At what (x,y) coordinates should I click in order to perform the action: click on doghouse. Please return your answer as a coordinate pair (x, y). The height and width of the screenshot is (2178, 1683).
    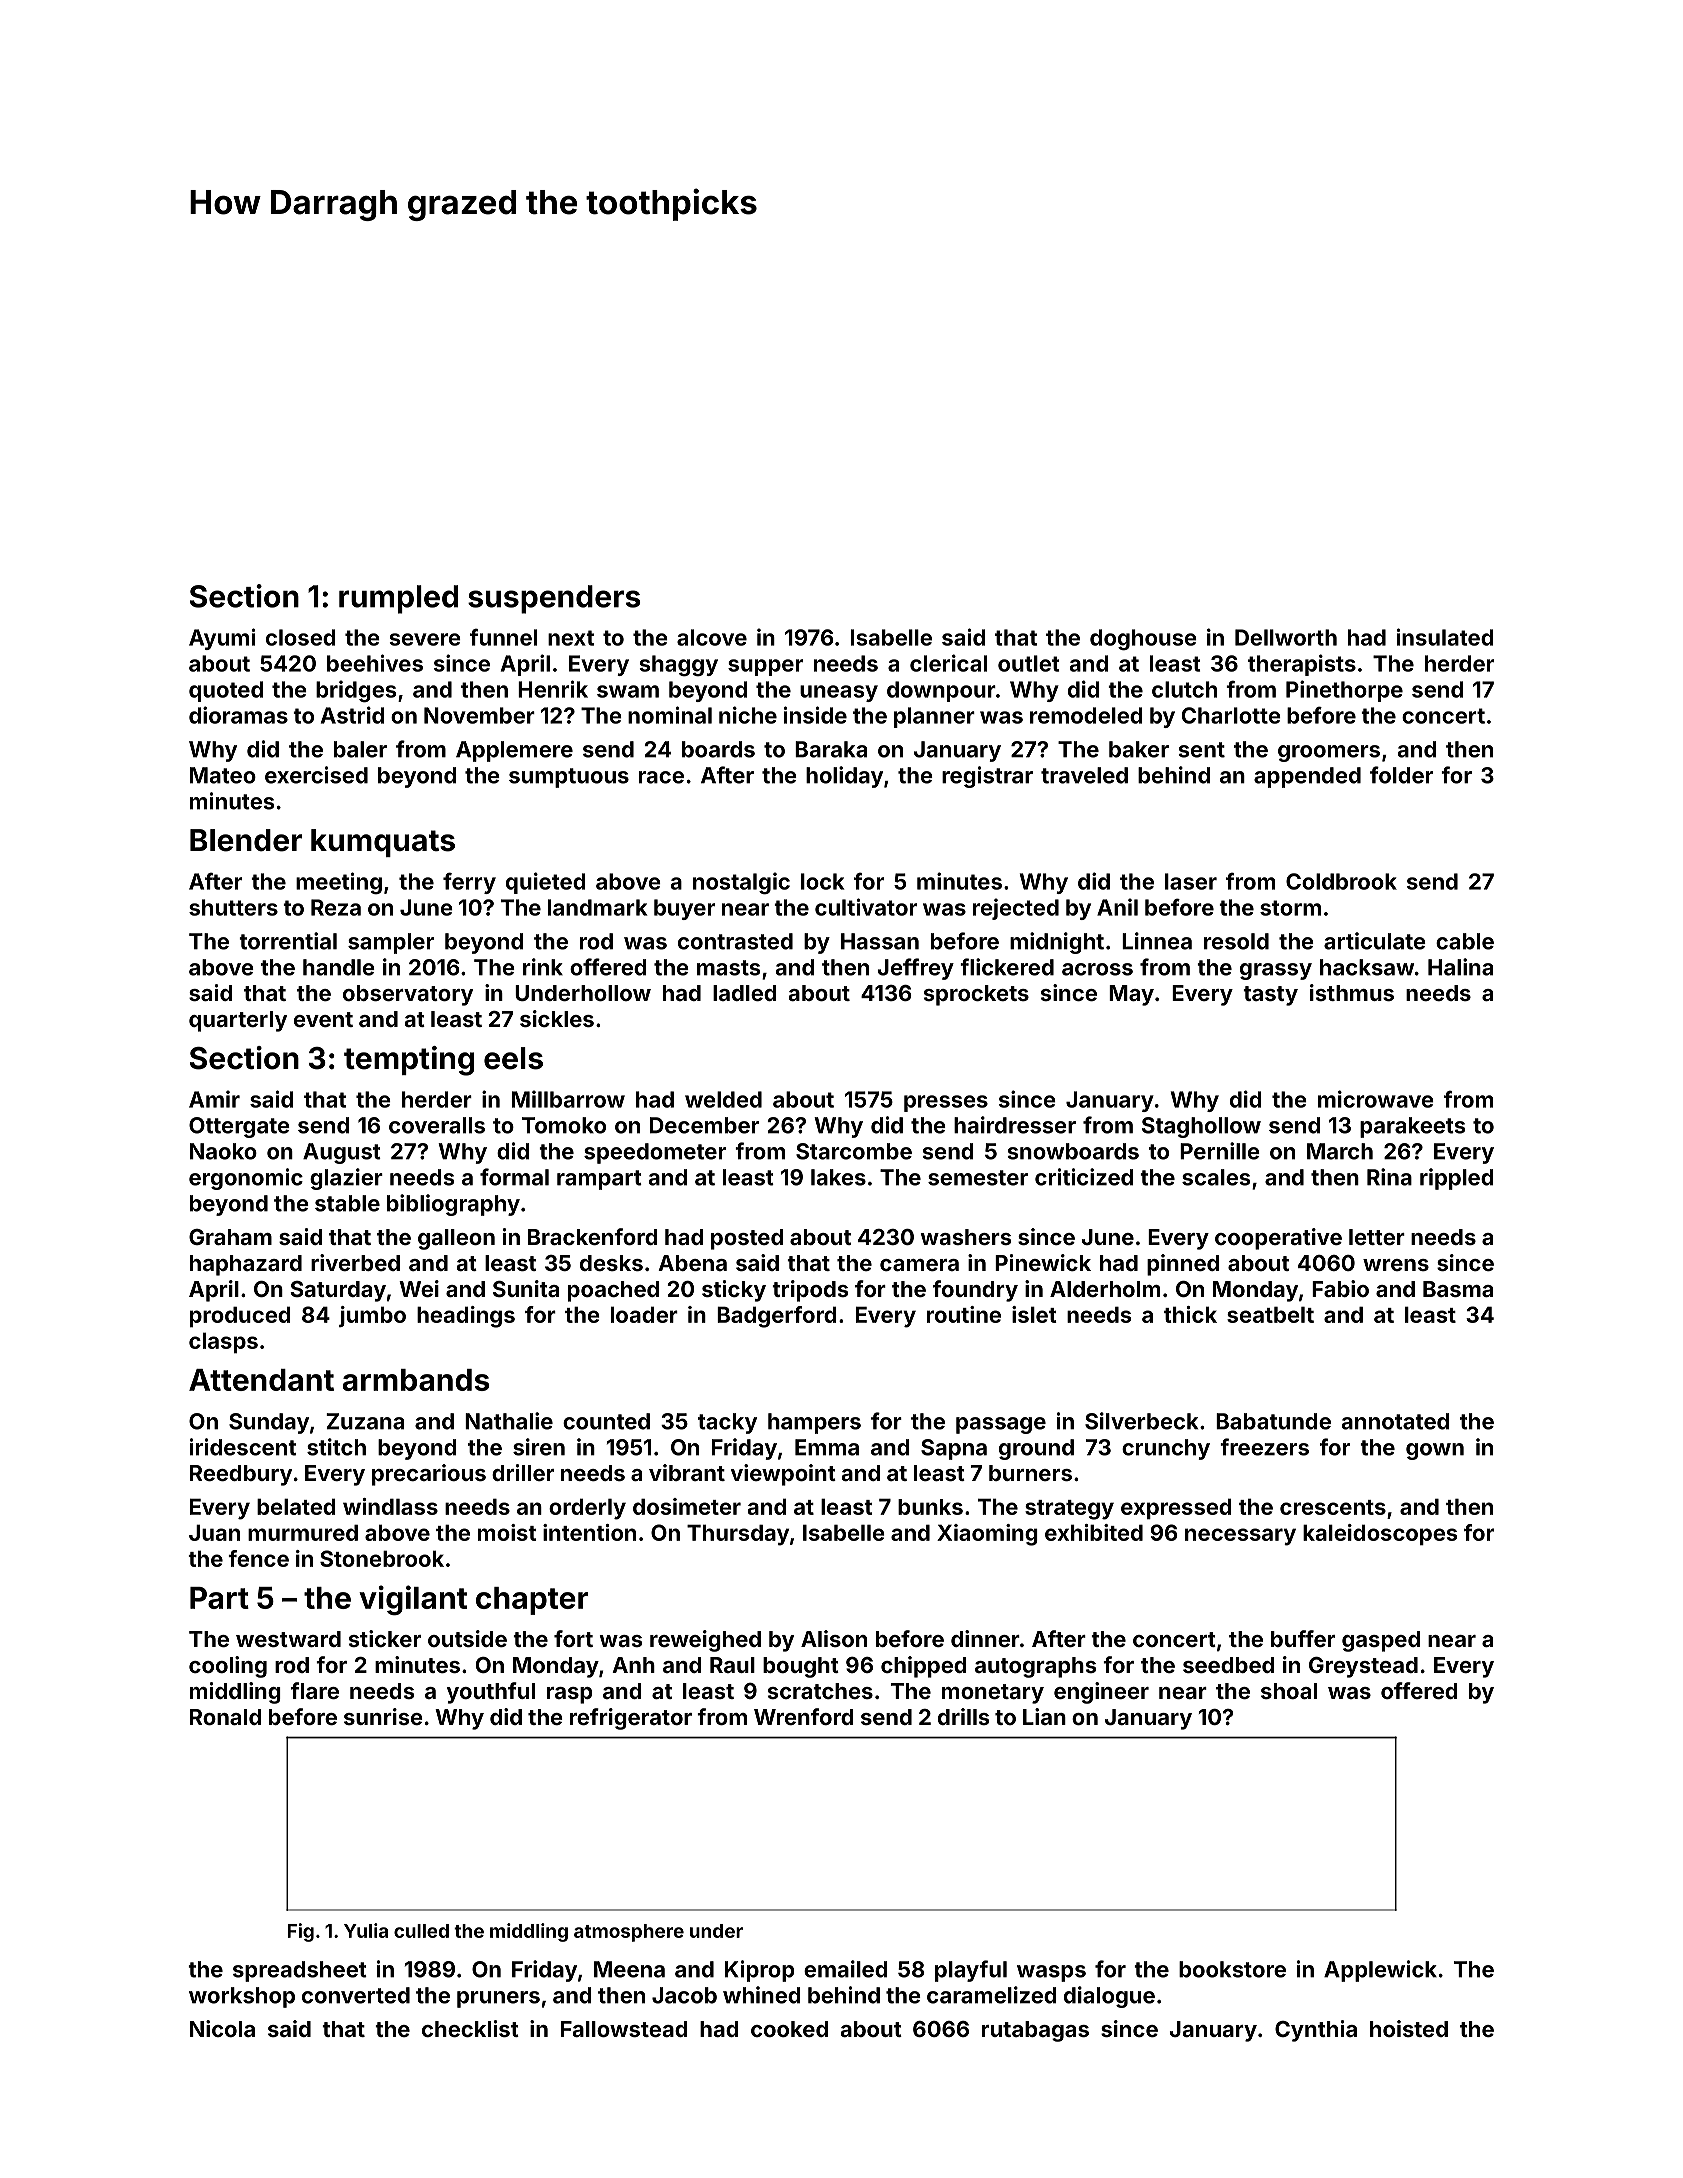
    Looking at the image, I should click on (1143, 639).
